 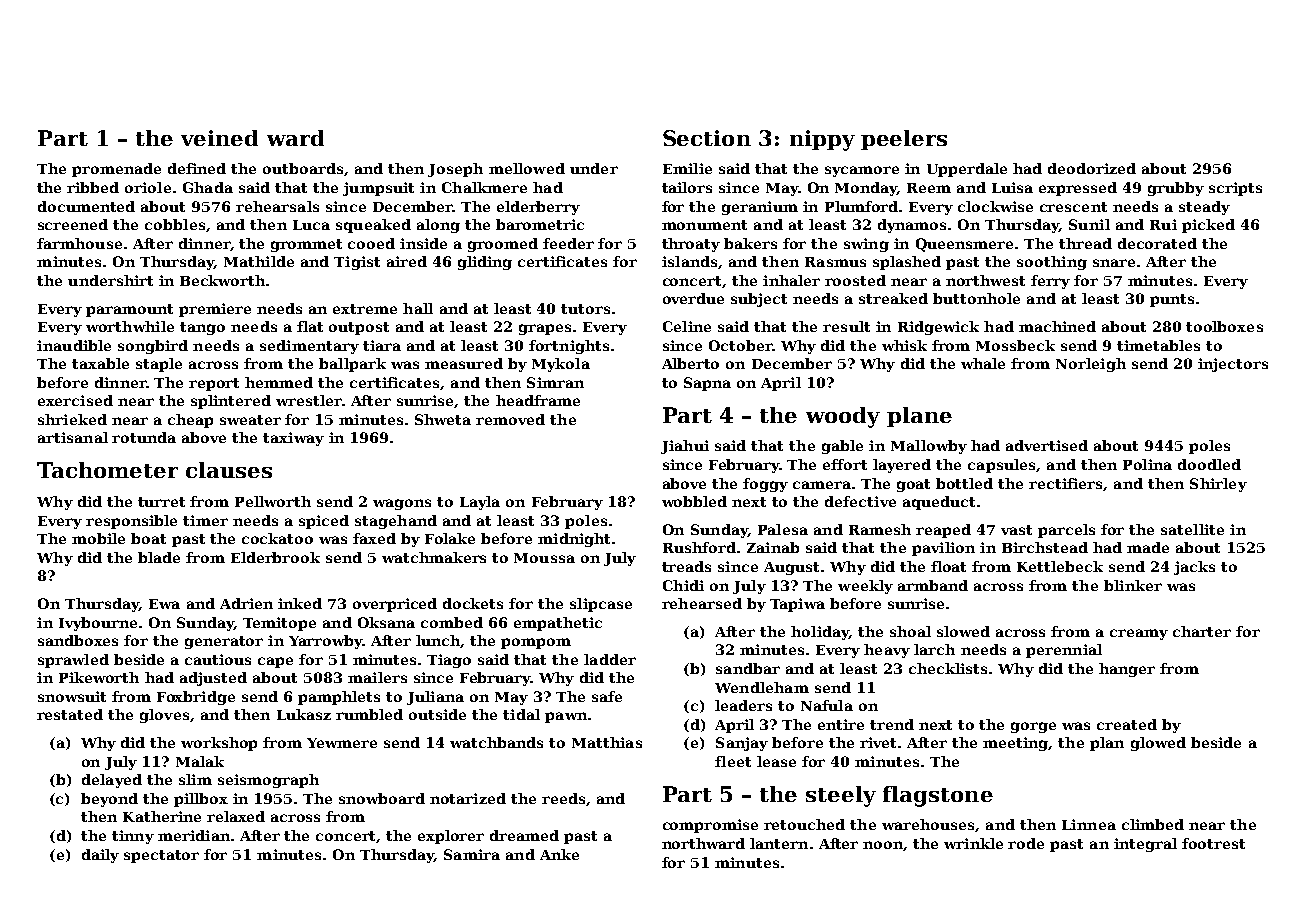 I want to click on Norleigh, so click(x=1091, y=365).
